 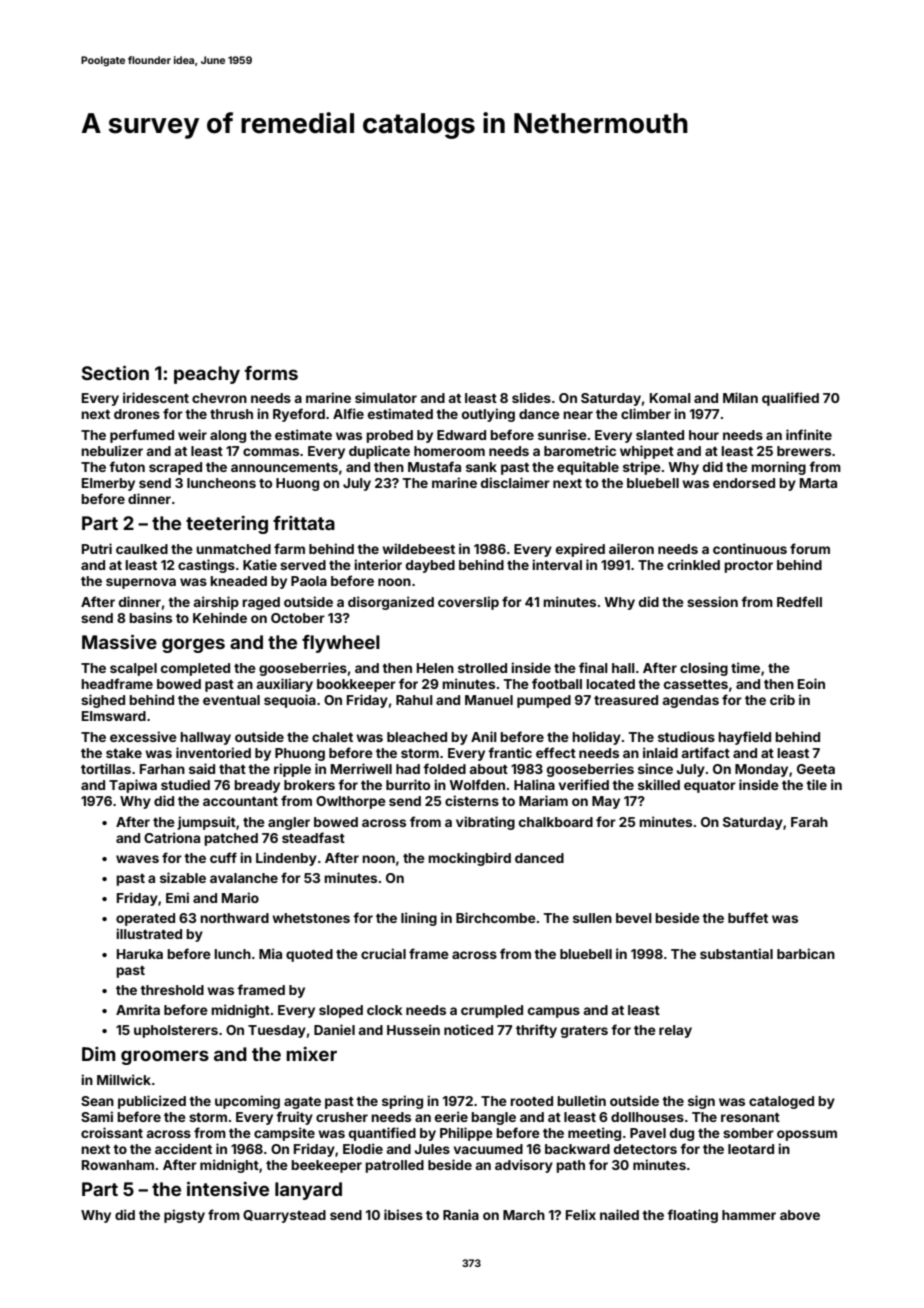 What do you see at coordinates (496, 917) in the screenshot?
I see `Birchcombe` at bounding box center [496, 917].
